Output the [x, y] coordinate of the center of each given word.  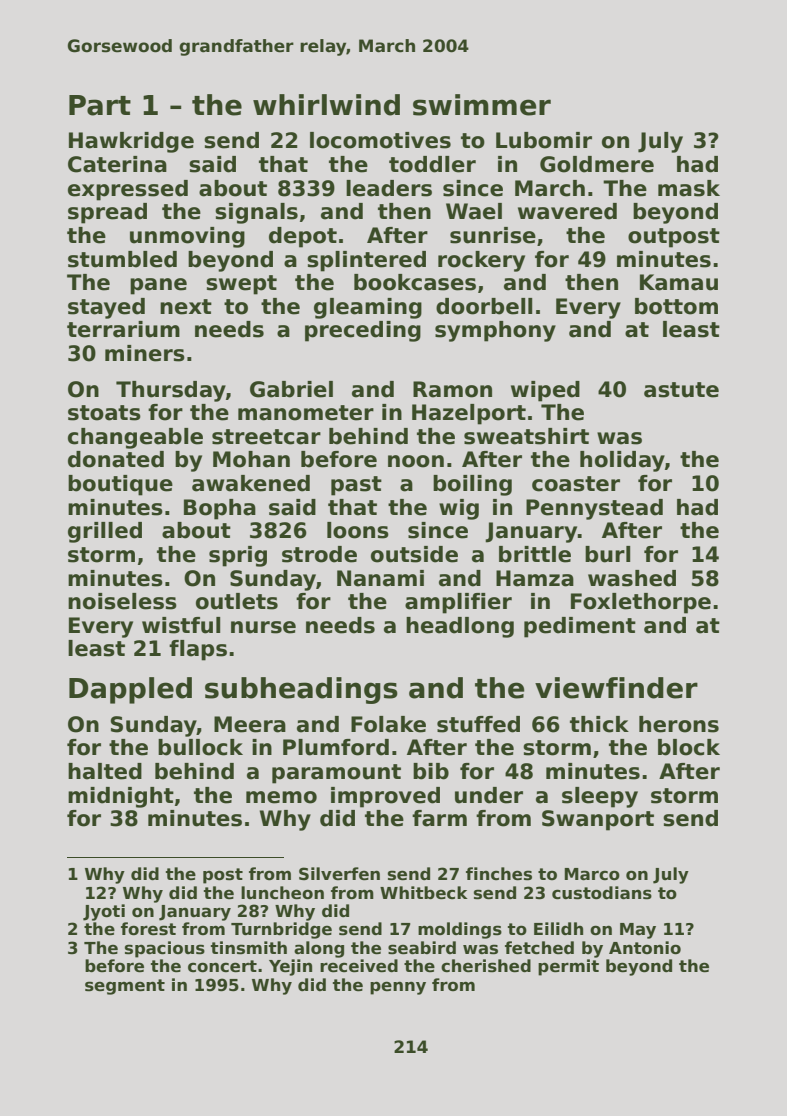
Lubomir [544, 140]
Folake [388, 724]
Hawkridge [131, 142]
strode [319, 554]
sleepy [600, 797]
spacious [165, 949]
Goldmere [597, 164]
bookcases [415, 282]
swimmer [482, 105]
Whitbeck [424, 893]
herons [679, 724]
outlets [237, 601]
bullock [200, 747]
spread [107, 213]
